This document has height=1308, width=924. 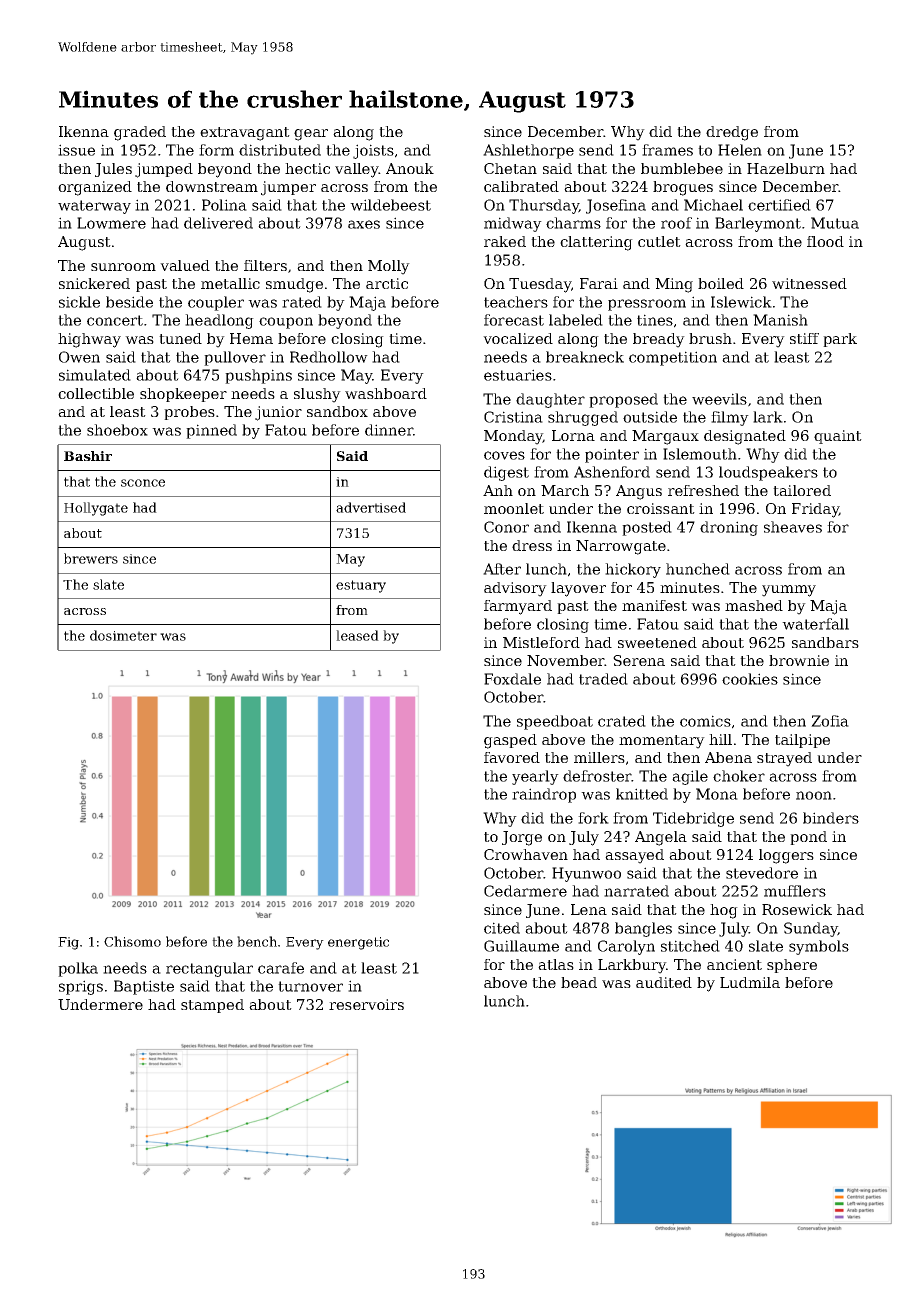 I want to click on Molly, so click(x=389, y=267).
